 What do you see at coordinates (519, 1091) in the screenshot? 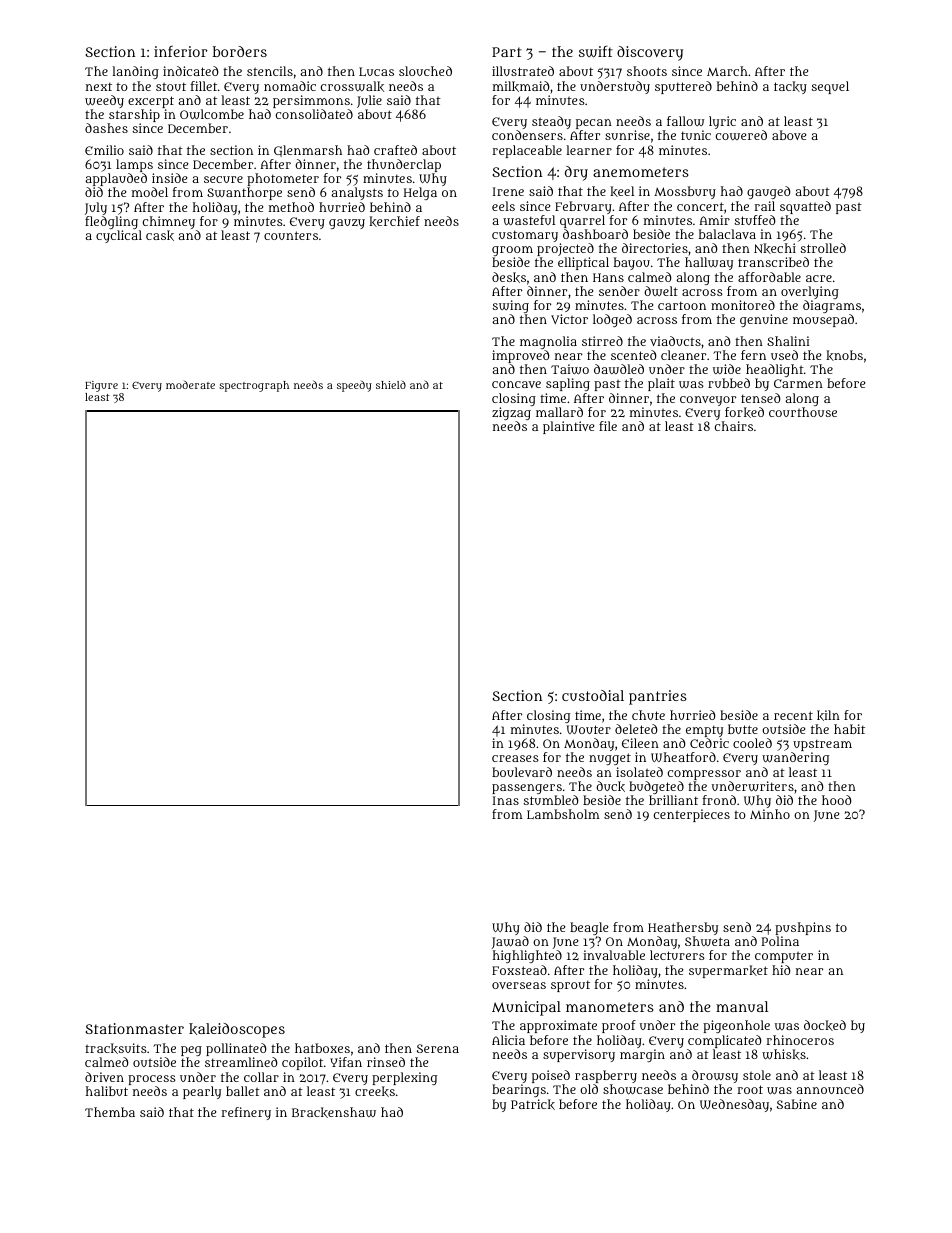
I see `bearings` at bounding box center [519, 1091].
